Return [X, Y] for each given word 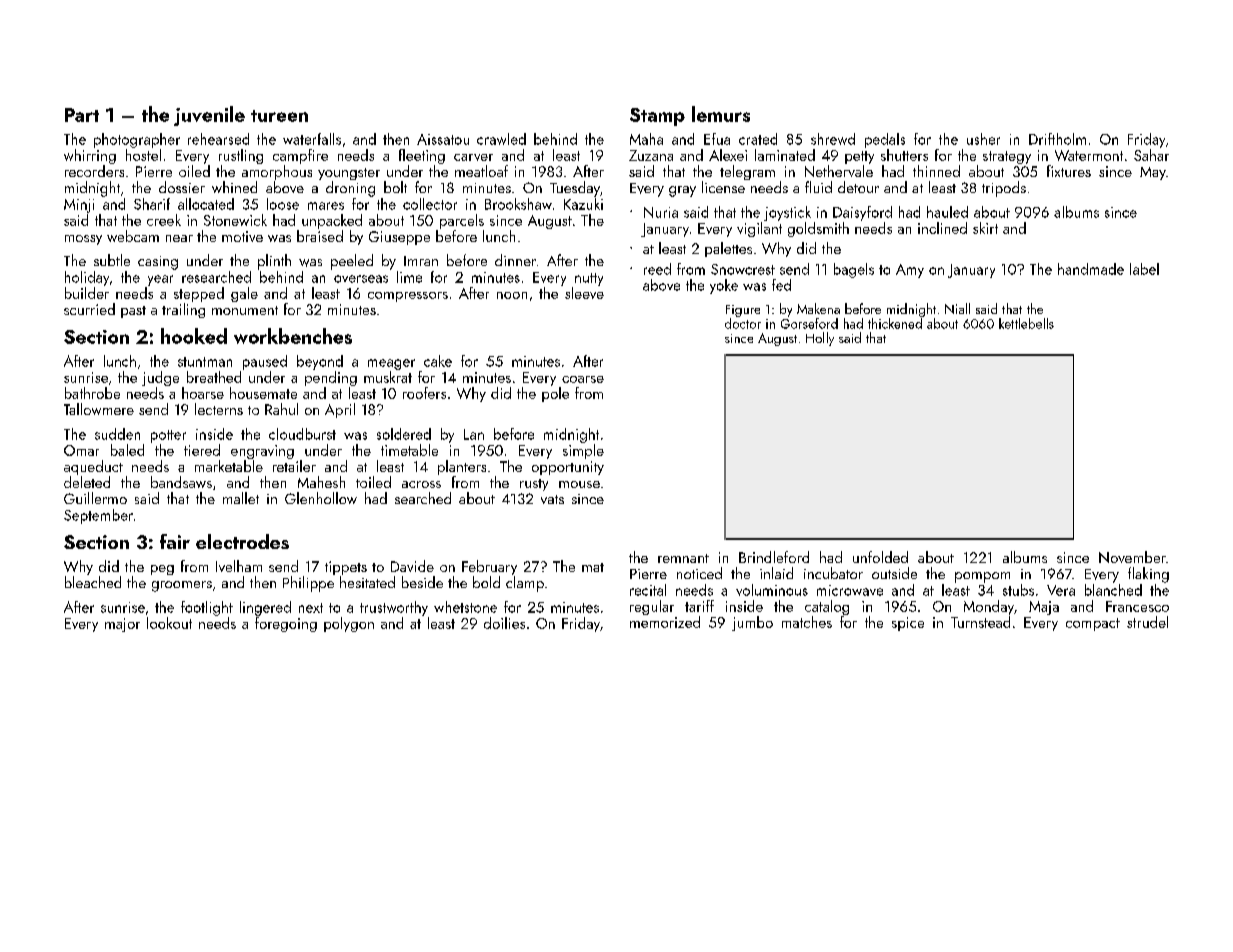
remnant [683, 558]
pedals [885, 140]
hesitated [367, 582]
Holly [820, 339]
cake [438, 361]
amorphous [277, 172]
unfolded [880, 557]
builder [87, 293]
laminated [785, 155]
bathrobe [92, 393]
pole [555, 394]
